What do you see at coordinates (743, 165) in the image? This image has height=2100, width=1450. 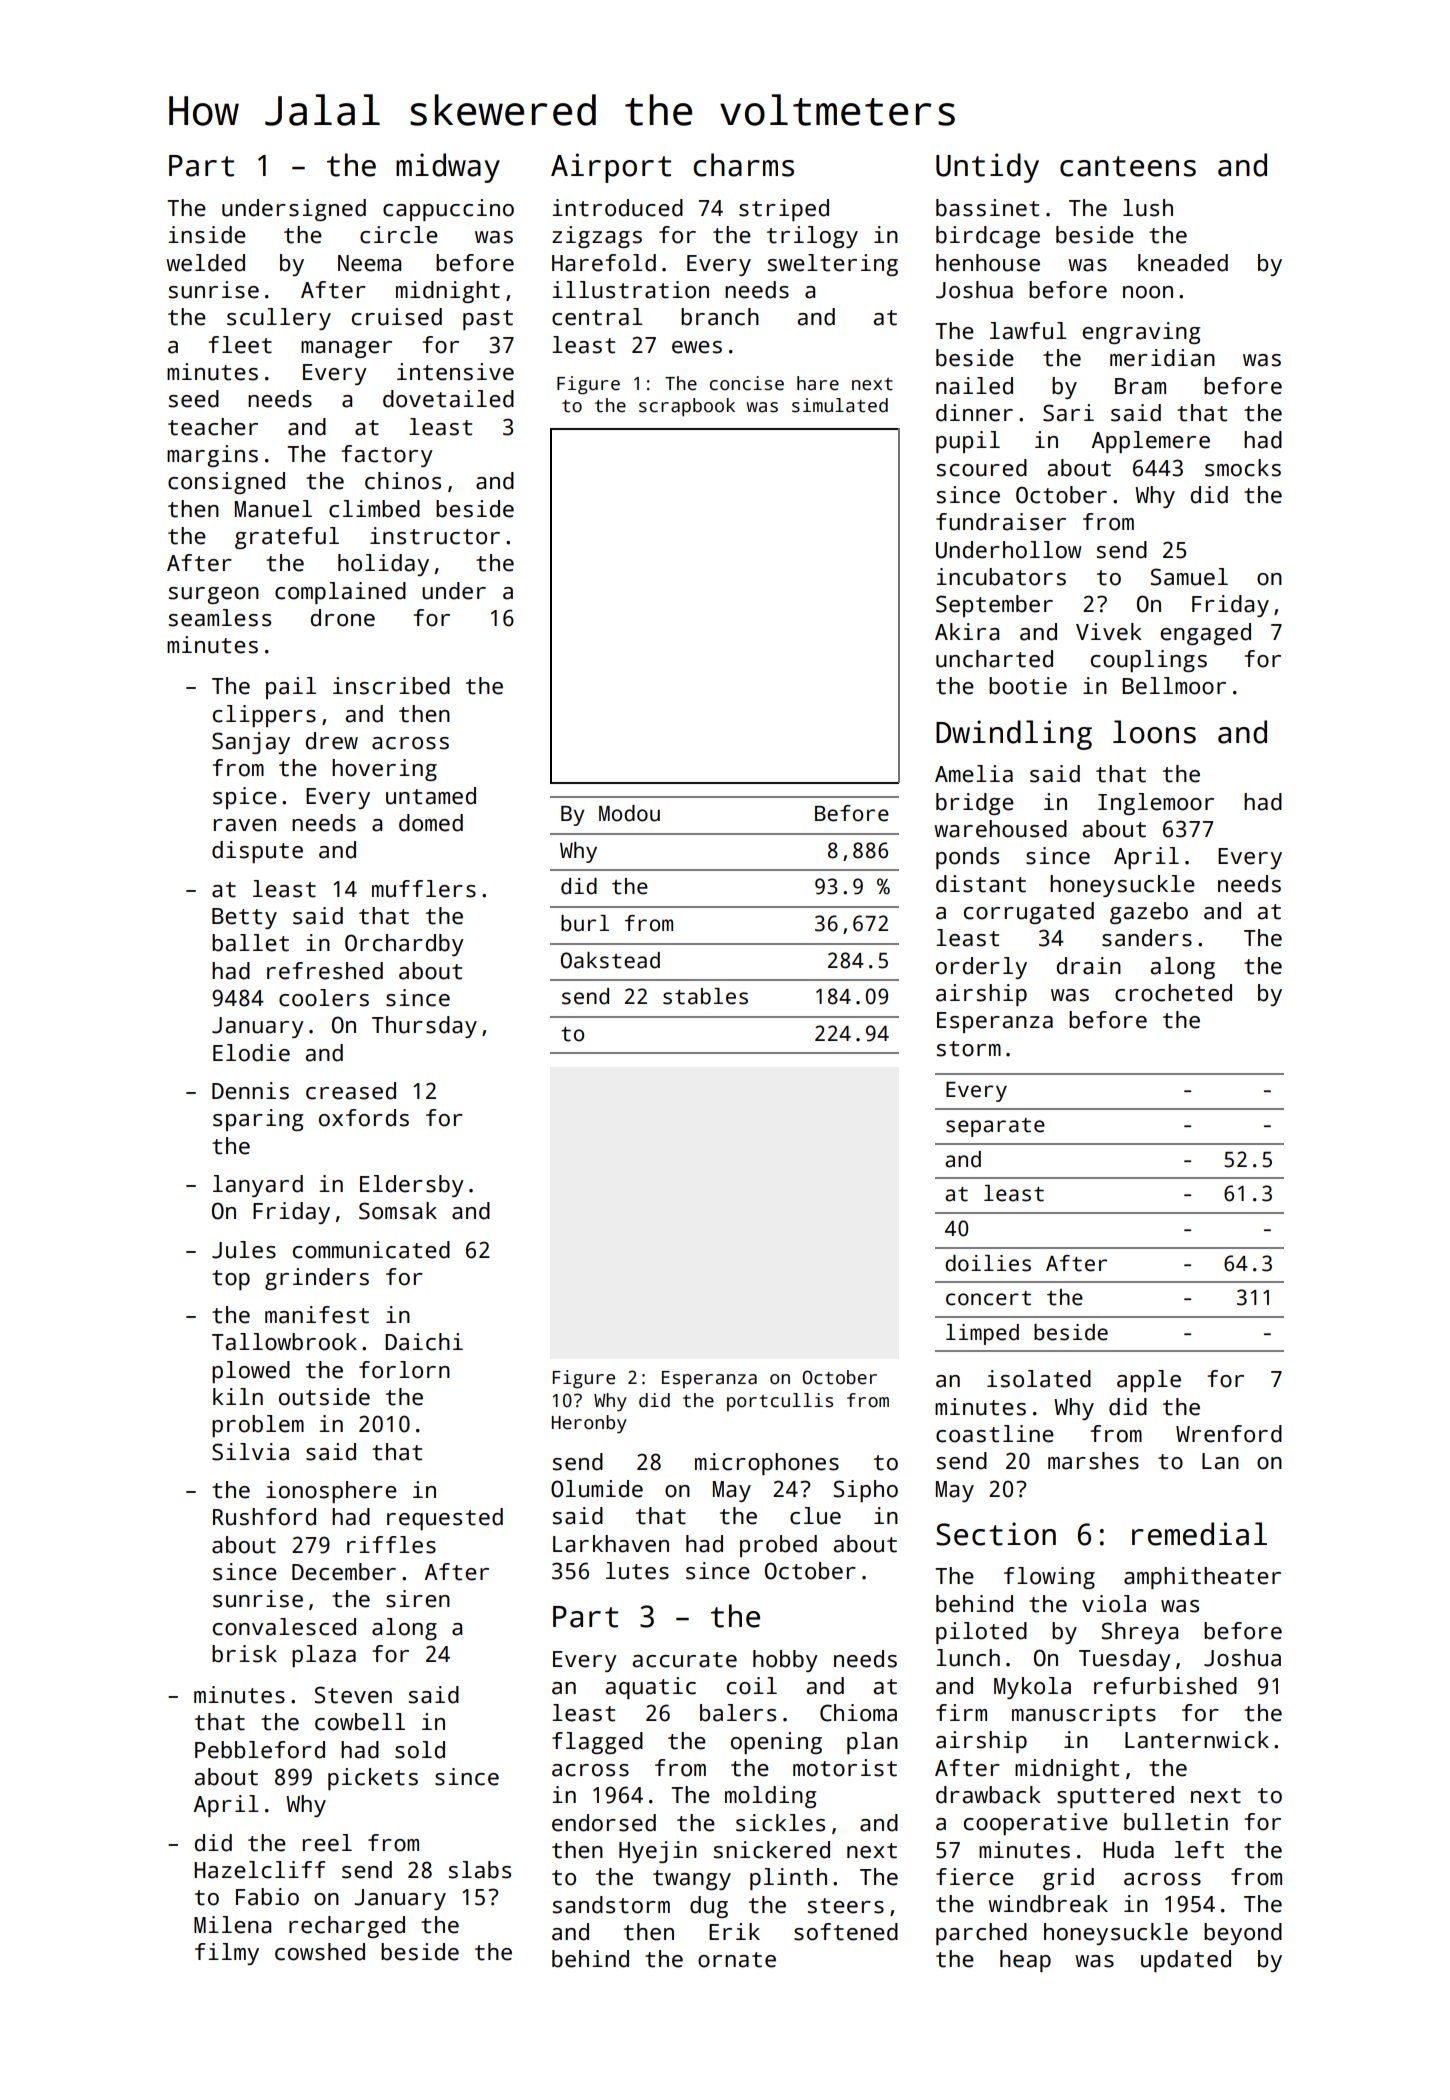 I see `charms` at bounding box center [743, 165].
